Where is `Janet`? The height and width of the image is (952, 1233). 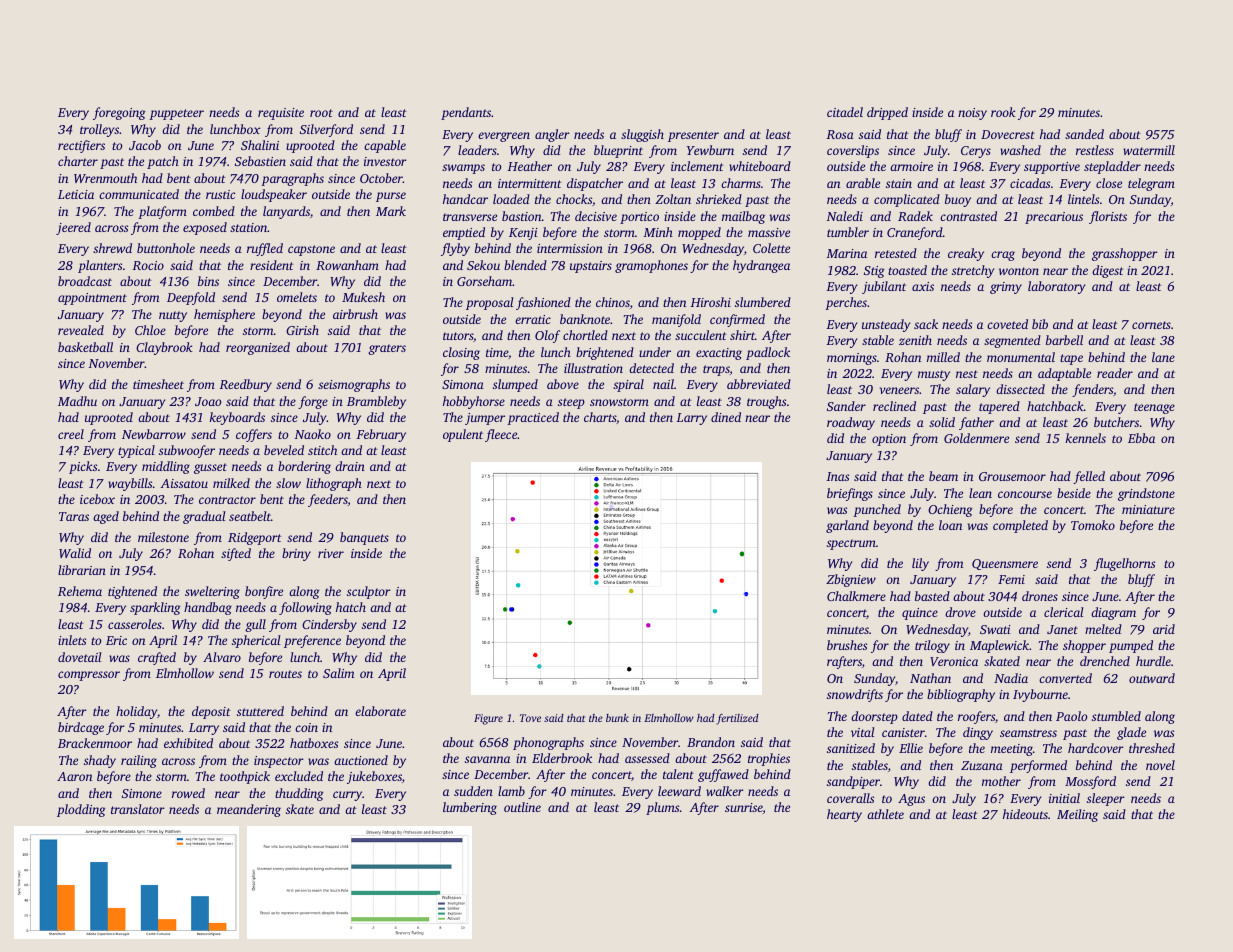 Janet is located at coordinates (1062, 629).
